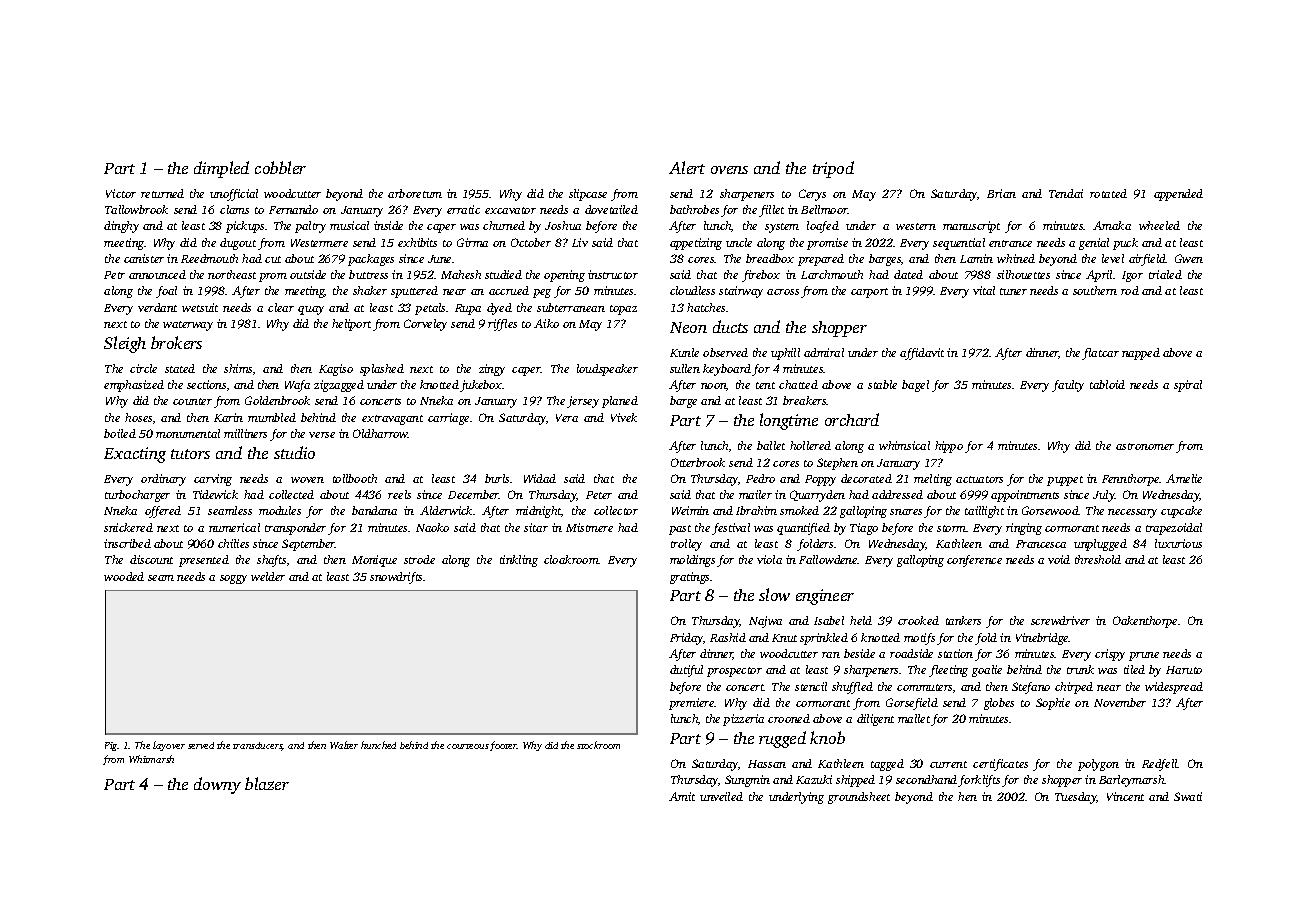 This screenshot has height=924, width=1308. What do you see at coordinates (833, 169) in the screenshot?
I see `tripod` at bounding box center [833, 169].
